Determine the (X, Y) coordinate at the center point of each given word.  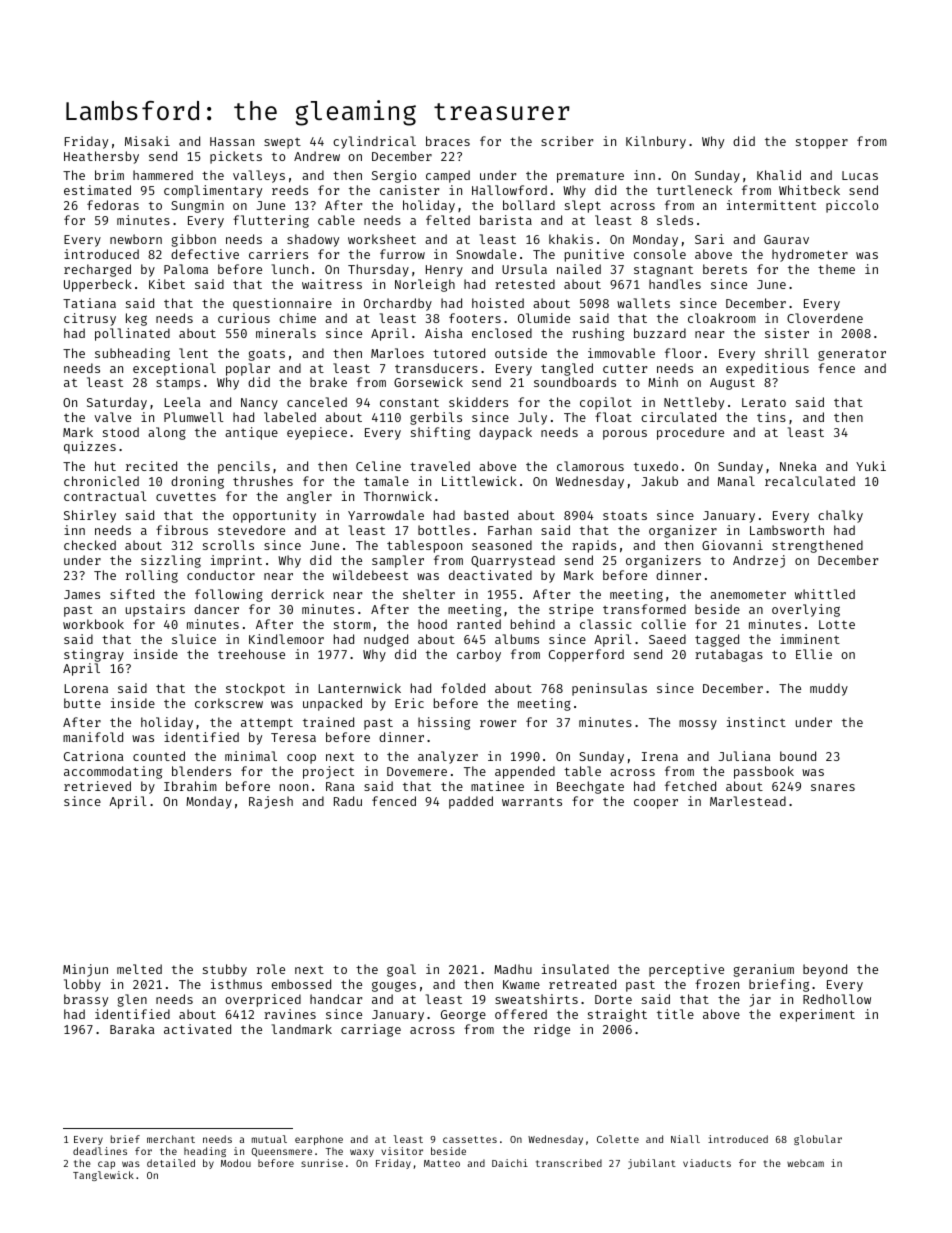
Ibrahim (190, 786)
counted (159, 756)
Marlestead (748, 801)
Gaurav (786, 239)
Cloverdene (825, 318)
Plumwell (194, 417)
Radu (348, 801)
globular (818, 1140)
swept (282, 143)
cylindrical (374, 142)
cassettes (470, 1139)
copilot (606, 403)
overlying (806, 610)
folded (463, 688)
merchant (171, 1139)
